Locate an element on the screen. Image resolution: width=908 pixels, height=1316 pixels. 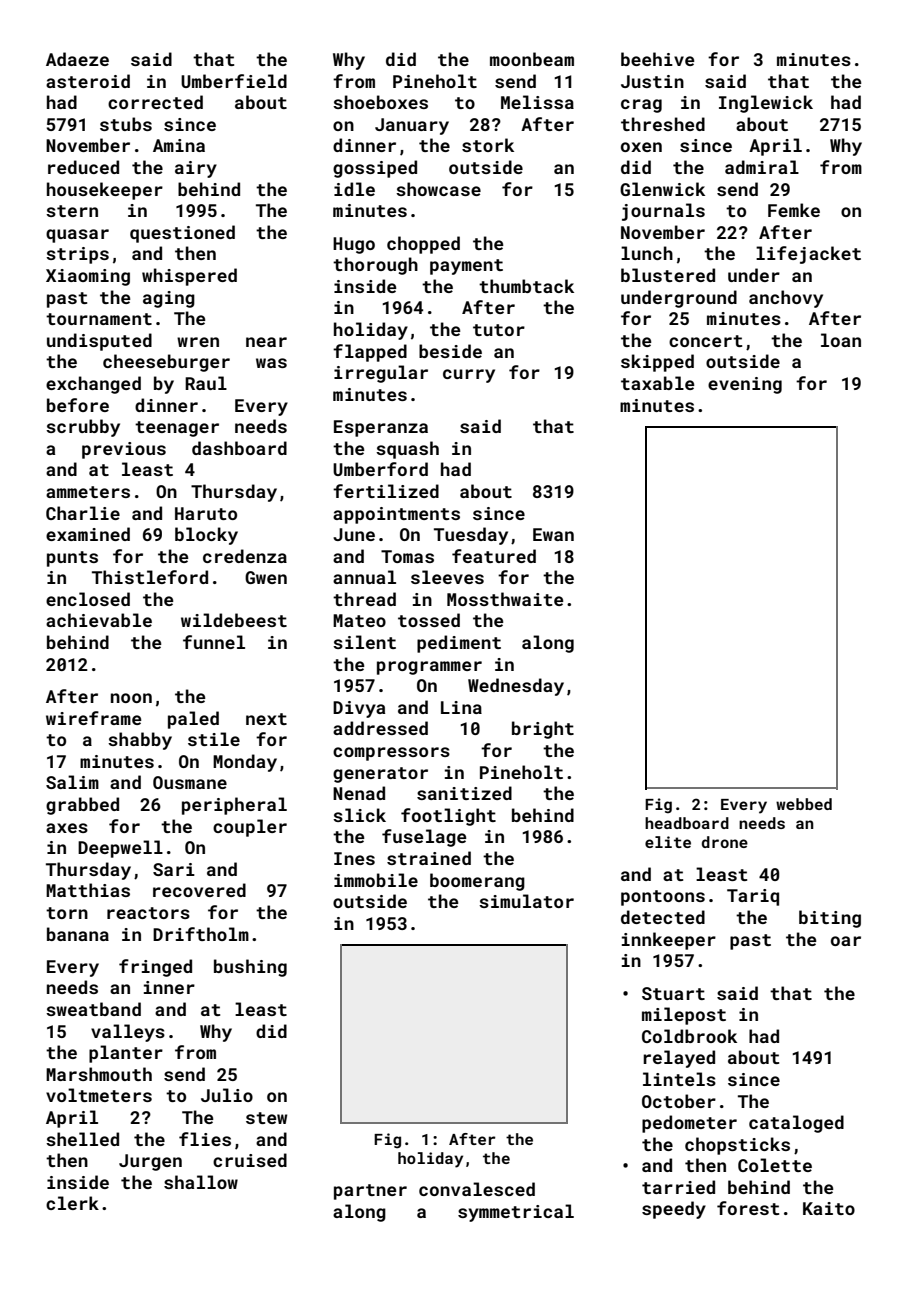
Inglewick is located at coordinates (766, 104).
